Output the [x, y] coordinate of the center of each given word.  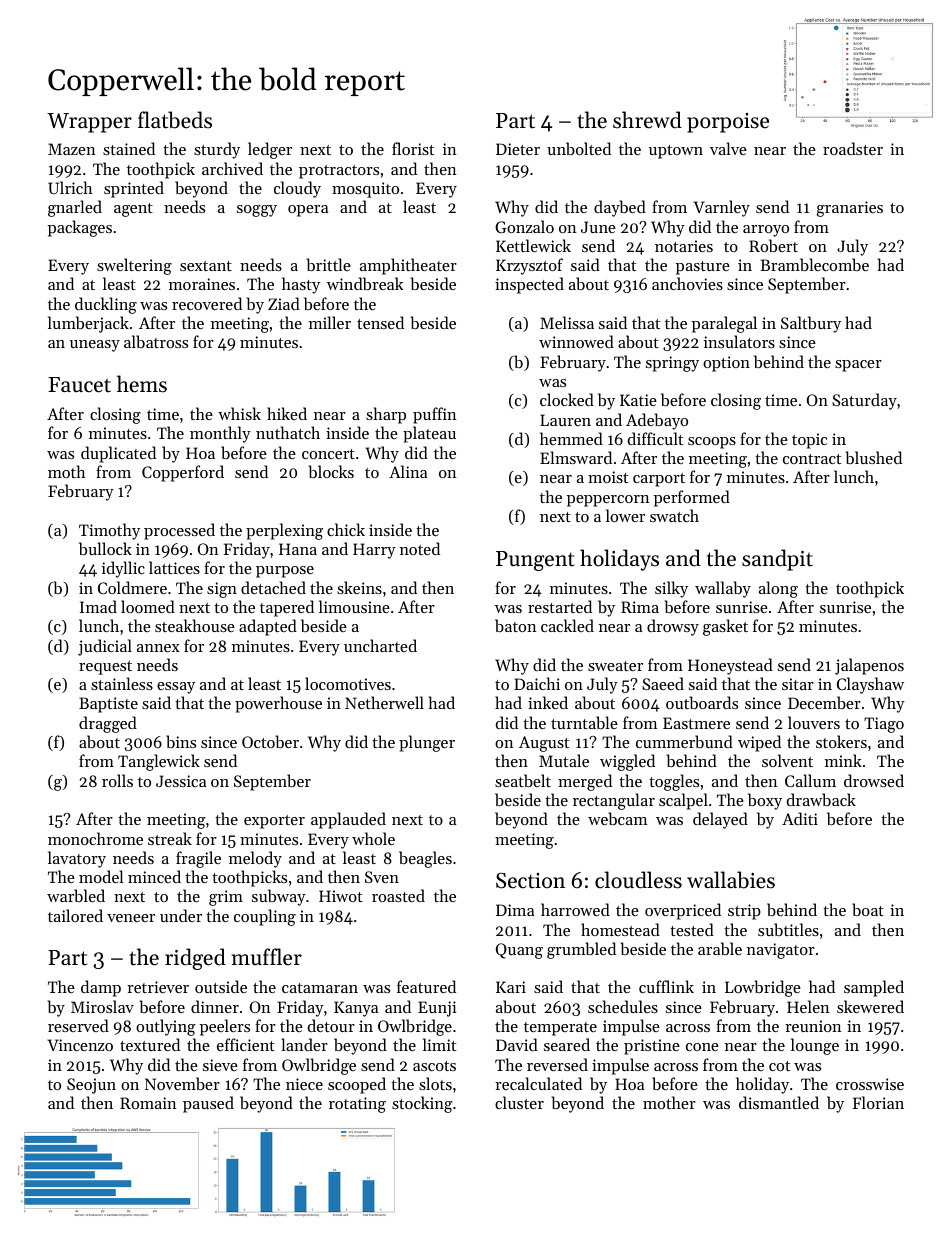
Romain [148, 1103]
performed [692, 498]
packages [80, 228]
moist [608, 477]
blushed [874, 457]
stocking [422, 1104]
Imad [98, 606]
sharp [386, 415]
